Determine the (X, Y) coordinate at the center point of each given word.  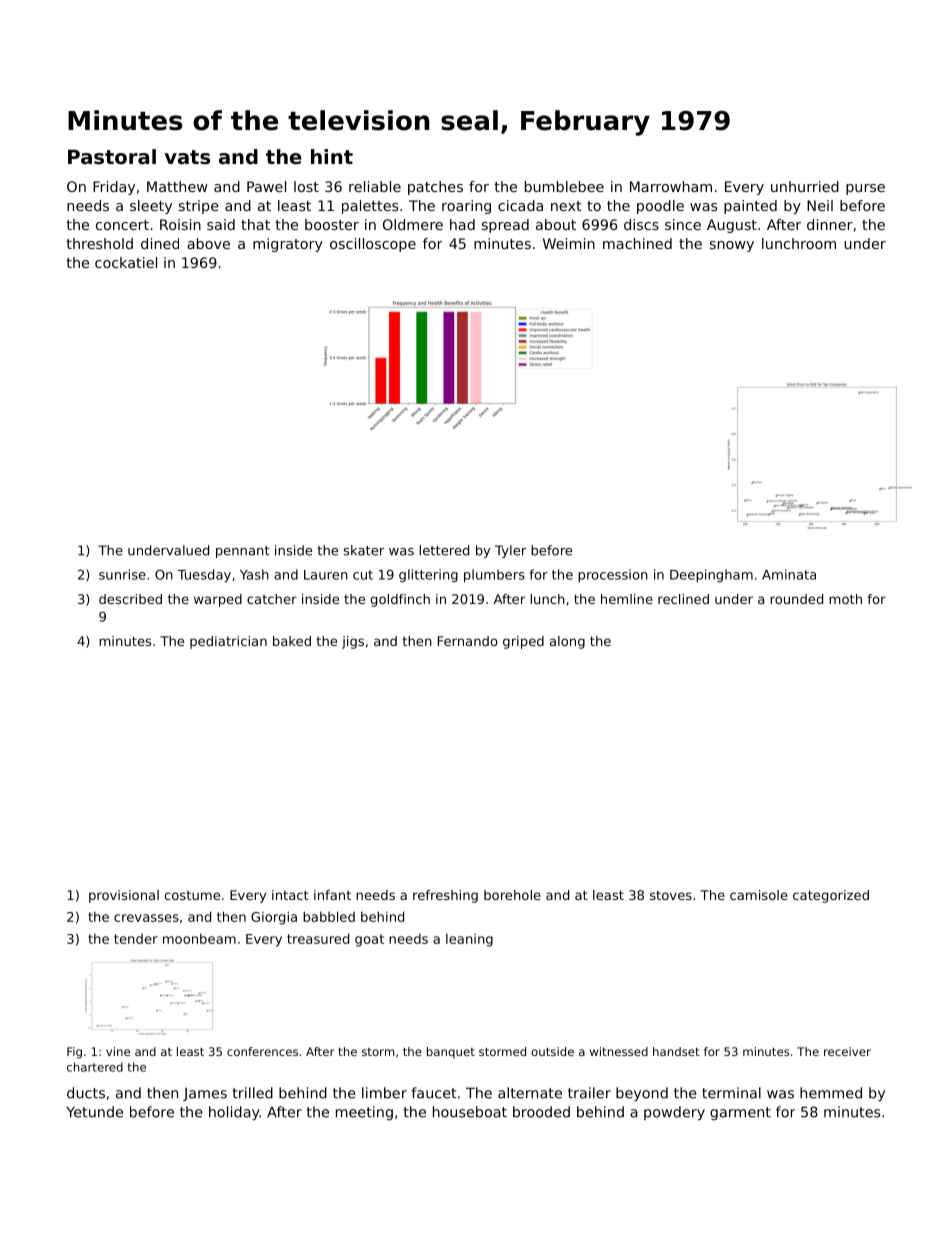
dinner (830, 224)
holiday (234, 1113)
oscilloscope (373, 245)
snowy (732, 246)
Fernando (468, 641)
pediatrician (228, 642)
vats (187, 157)
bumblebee (564, 186)
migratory (288, 245)
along (567, 642)
